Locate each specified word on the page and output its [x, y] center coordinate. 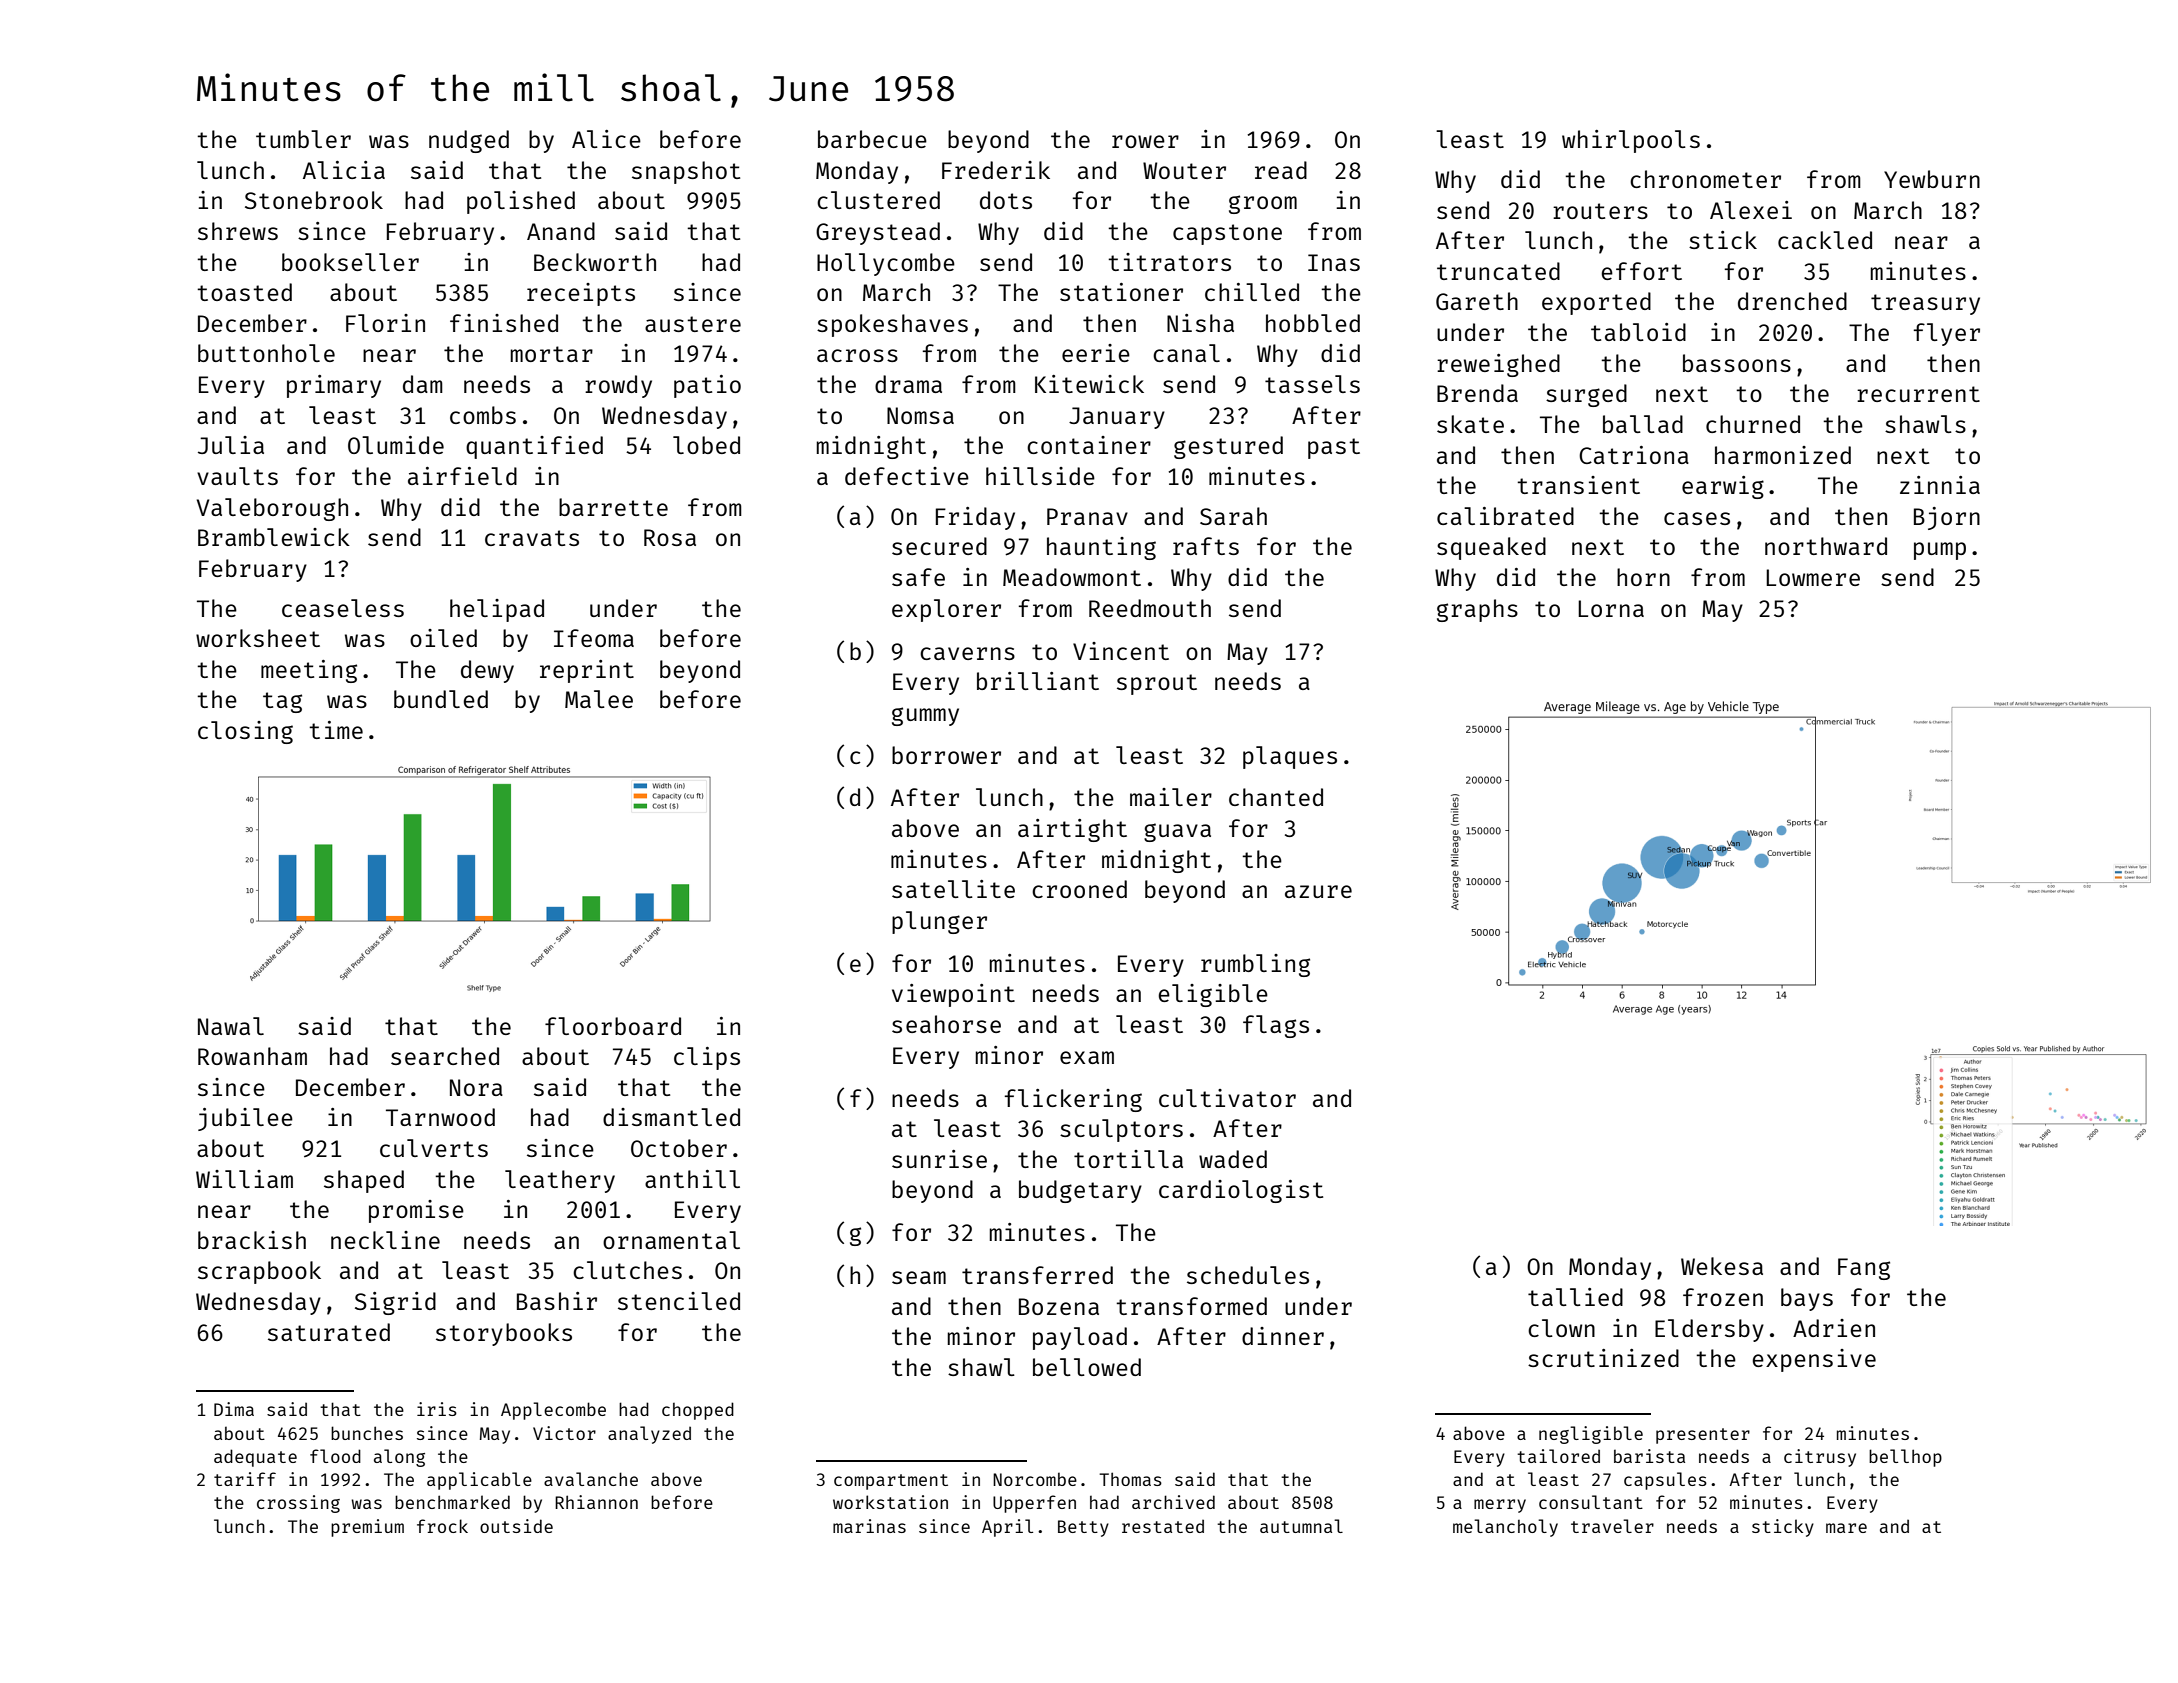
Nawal [231, 1026]
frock [442, 1526]
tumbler [303, 139]
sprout [1157, 684]
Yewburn [1932, 179]
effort [1642, 271]
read [1281, 170]
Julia [231, 445]
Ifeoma [594, 638]
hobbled [1313, 323]
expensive [1814, 1360]
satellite [953, 889]
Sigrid [395, 1303]
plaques [1290, 757]
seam [919, 1277]
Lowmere [1813, 577]
